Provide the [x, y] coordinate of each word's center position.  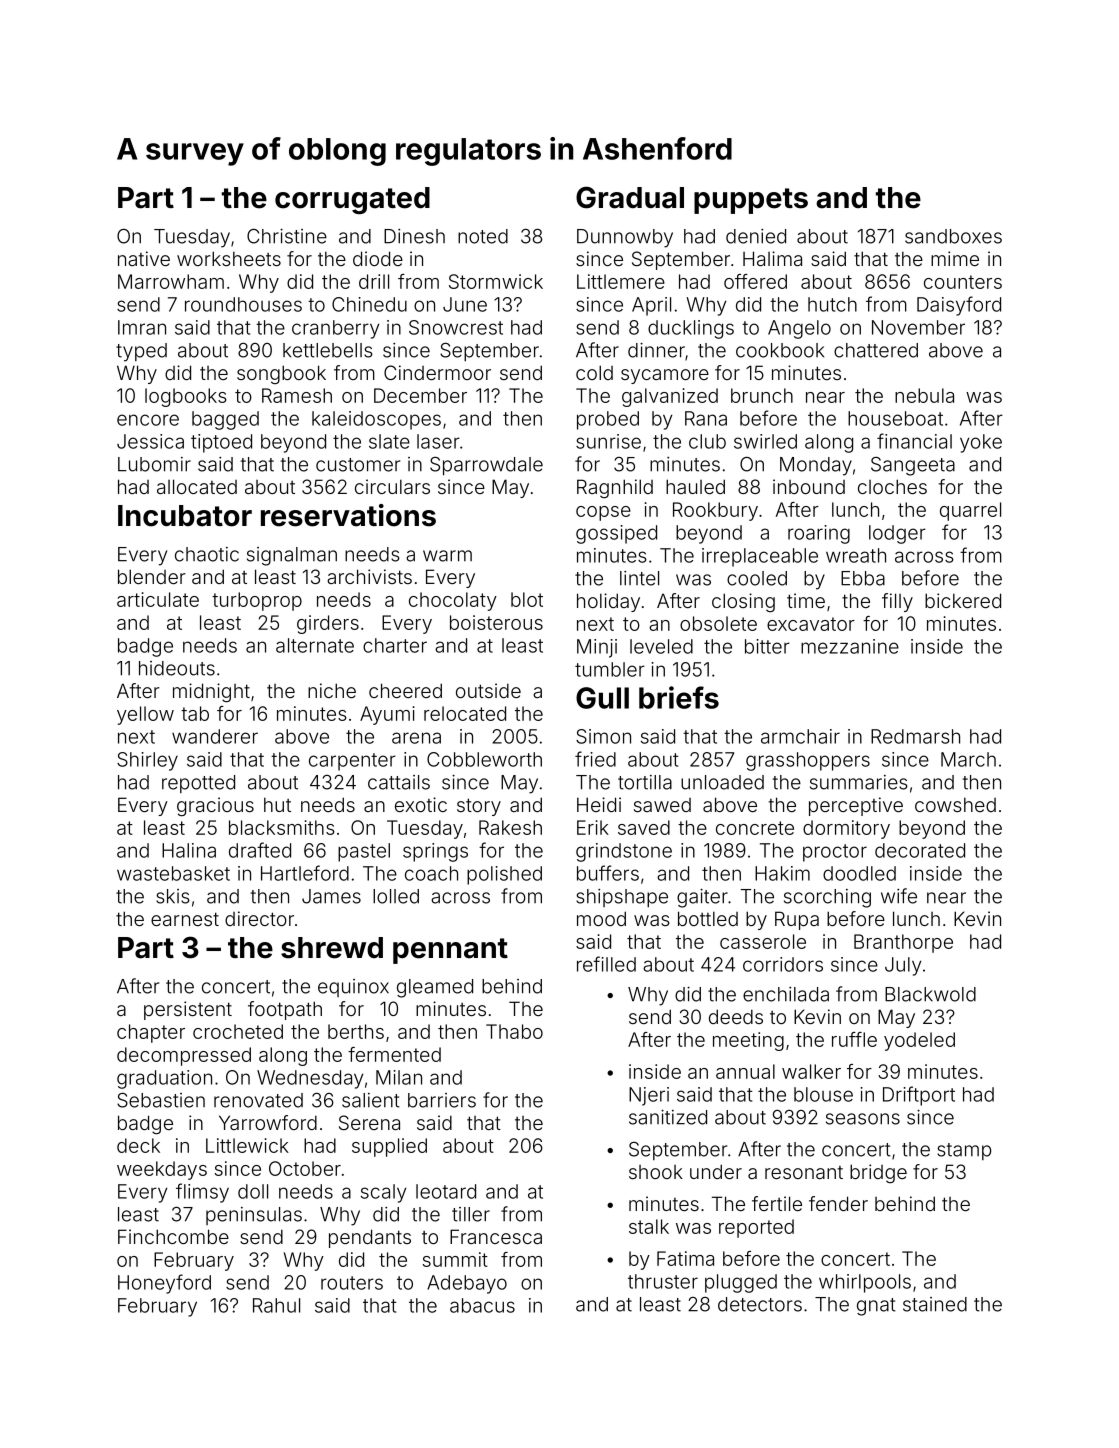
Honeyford [164, 1284]
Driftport [919, 1096]
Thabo [514, 1031]
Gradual [630, 197]
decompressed [184, 1056]
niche [332, 690]
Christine [287, 236]
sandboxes [953, 236]
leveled [661, 646]
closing [743, 602]
